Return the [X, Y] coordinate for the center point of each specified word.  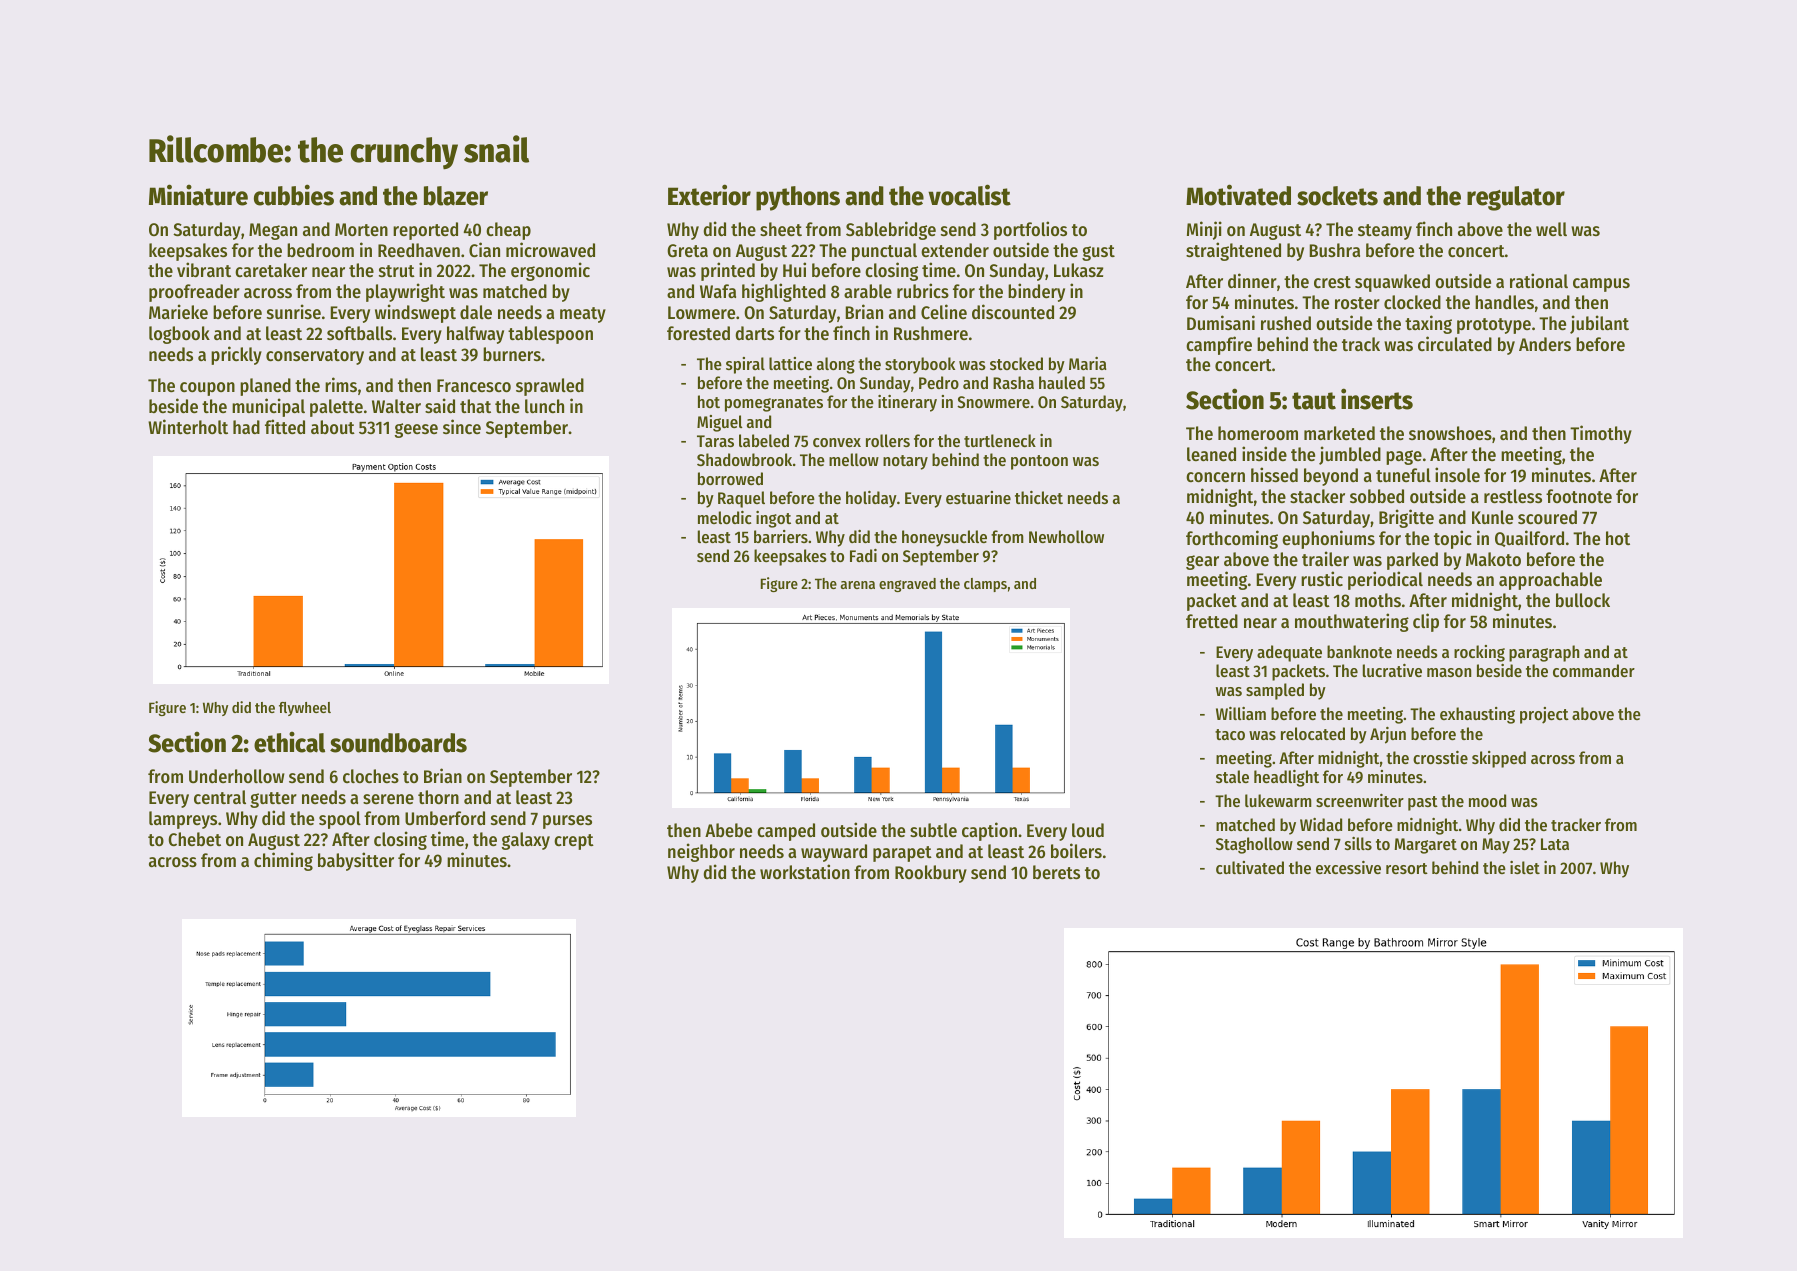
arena [858, 585]
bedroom [320, 250]
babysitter [356, 861]
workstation [805, 871]
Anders [1545, 344]
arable [868, 291]
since [462, 426]
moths [1378, 600]
